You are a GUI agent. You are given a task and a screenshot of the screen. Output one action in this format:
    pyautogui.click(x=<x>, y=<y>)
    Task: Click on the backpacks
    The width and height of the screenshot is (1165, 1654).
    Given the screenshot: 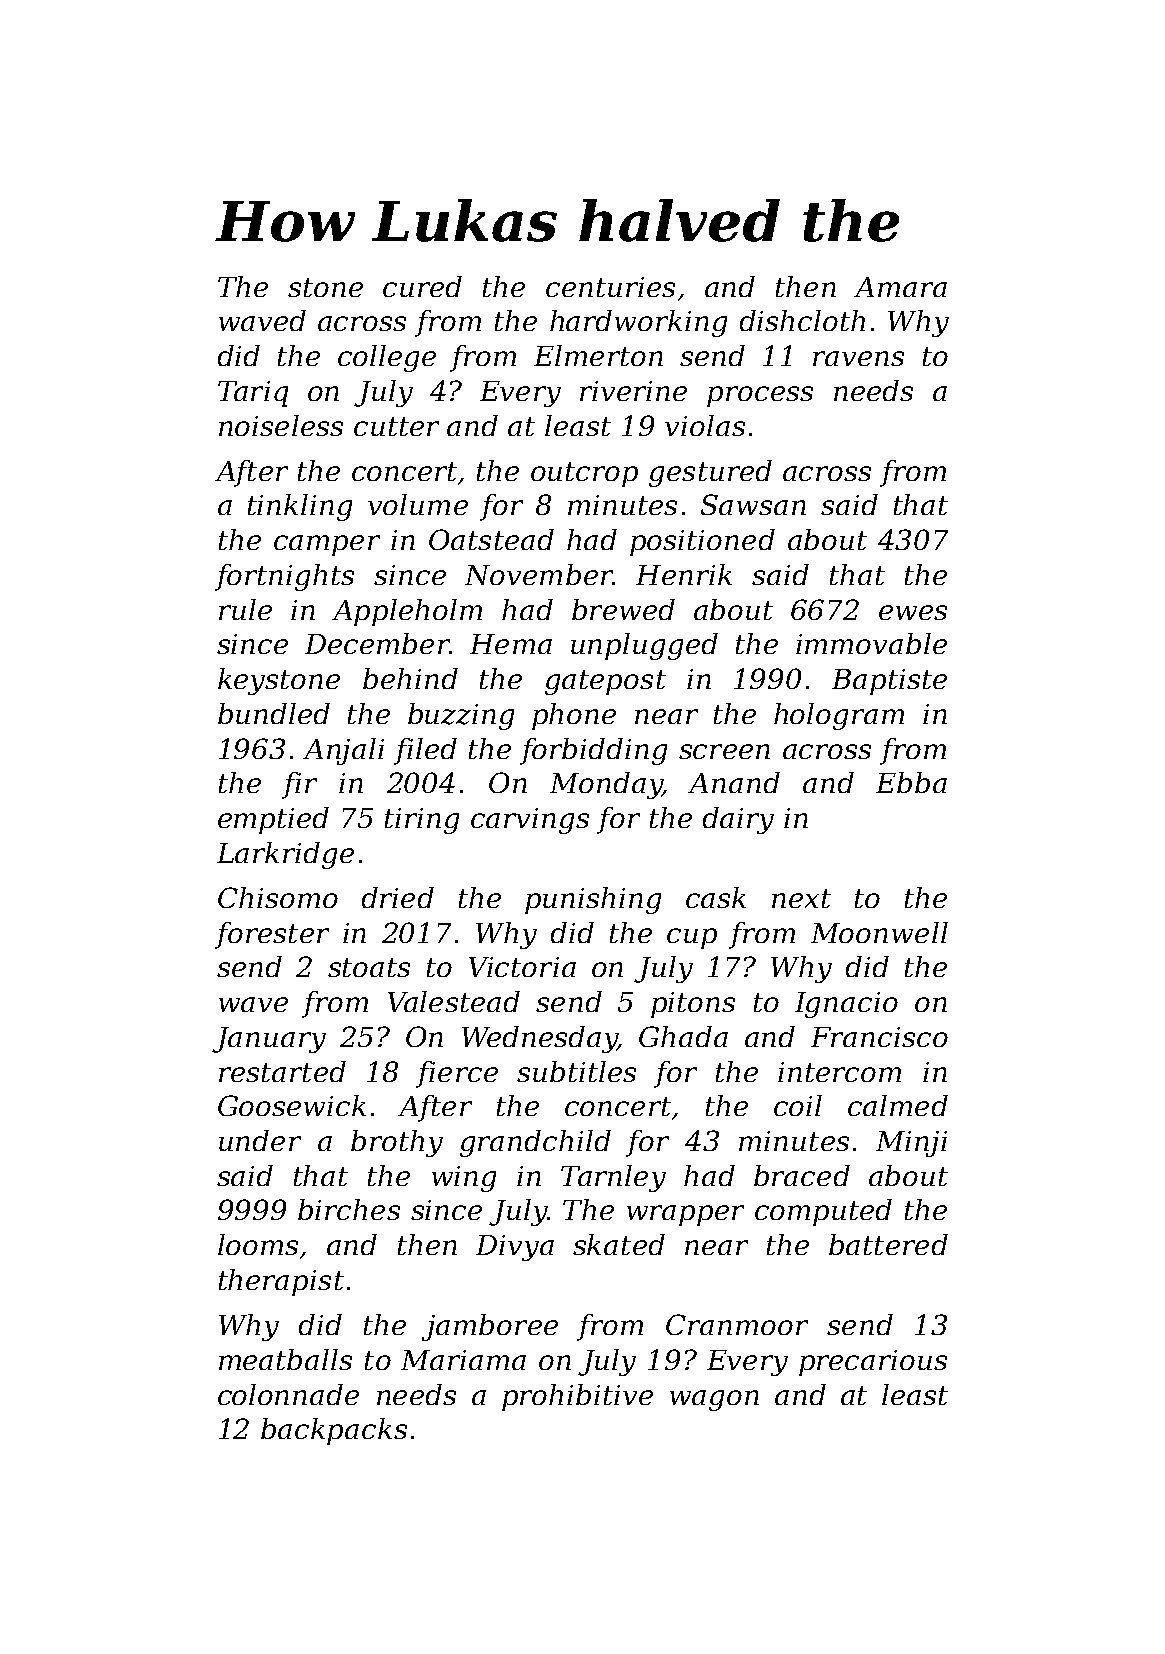 What is the action you would take?
    pyautogui.click(x=334, y=1431)
